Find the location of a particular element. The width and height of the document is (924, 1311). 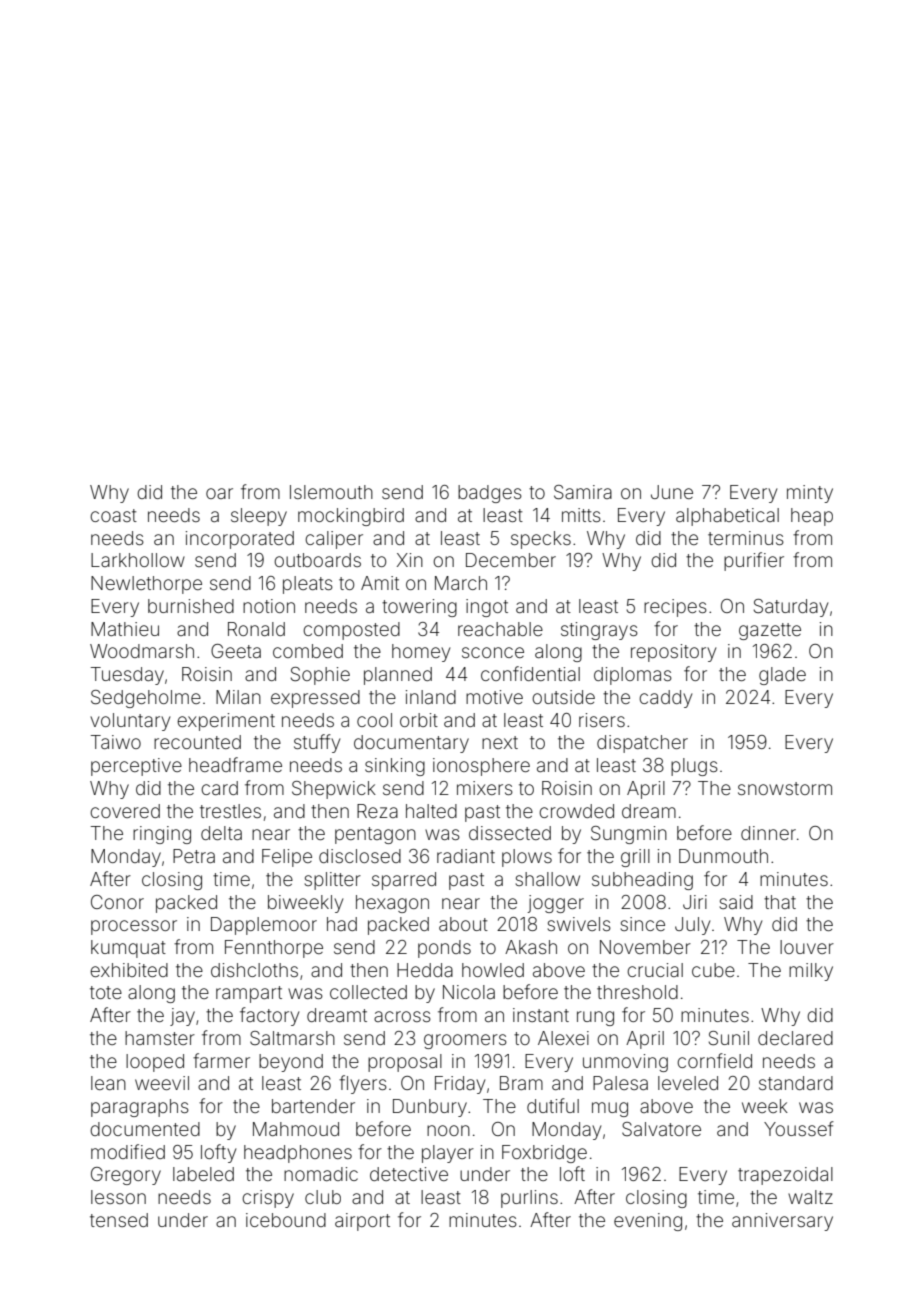

caddy is located at coordinates (665, 699).
